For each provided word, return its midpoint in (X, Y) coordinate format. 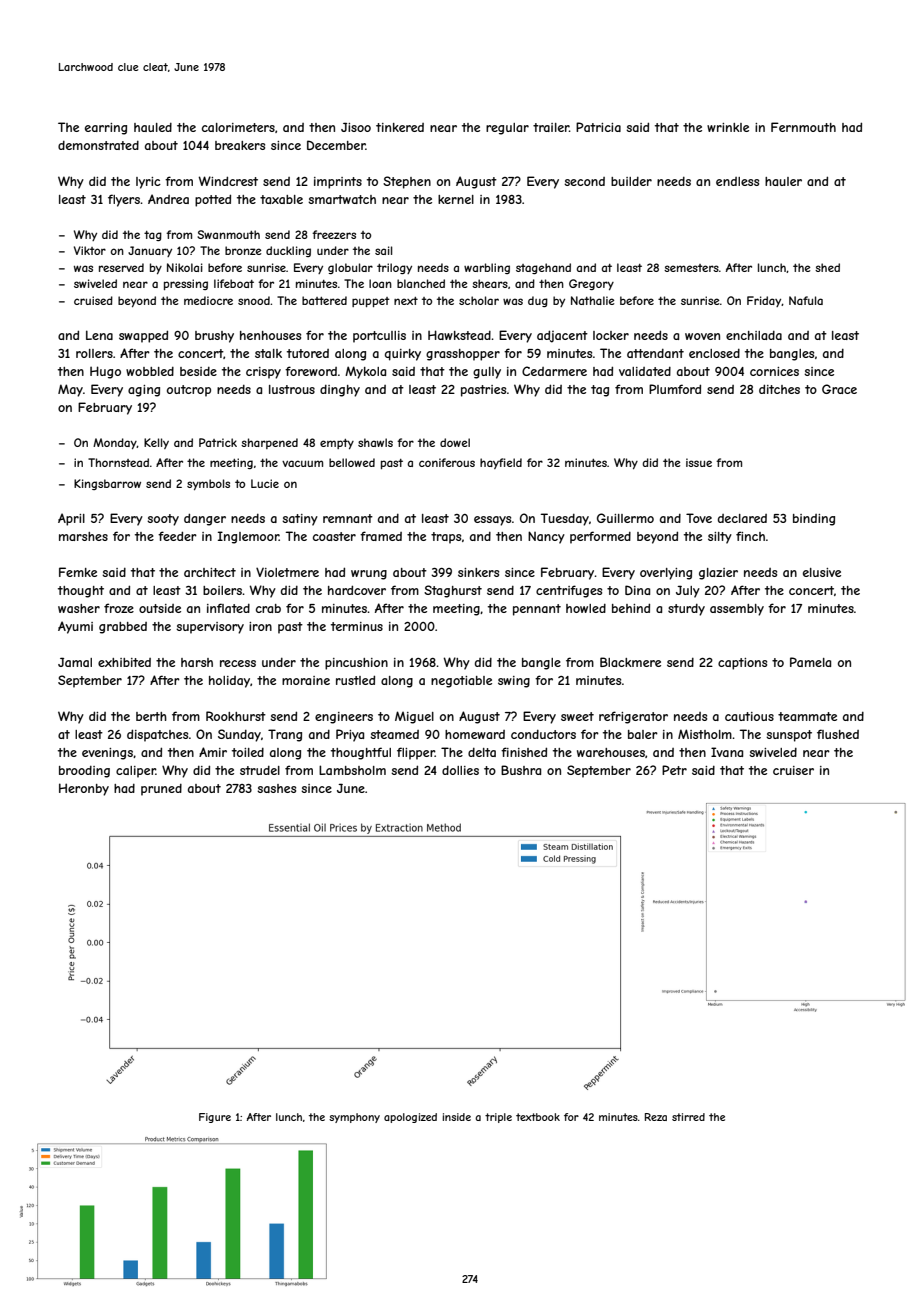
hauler (783, 181)
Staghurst (453, 591)
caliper (136, 772)
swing (514, 682)
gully (487, 373)
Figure (215, 1118)
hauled (153, 127)
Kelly (156, 443)
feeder (177, 536)
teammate (807, 716)
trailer (551, 127)
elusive (822, 572)
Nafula (806, 300)
